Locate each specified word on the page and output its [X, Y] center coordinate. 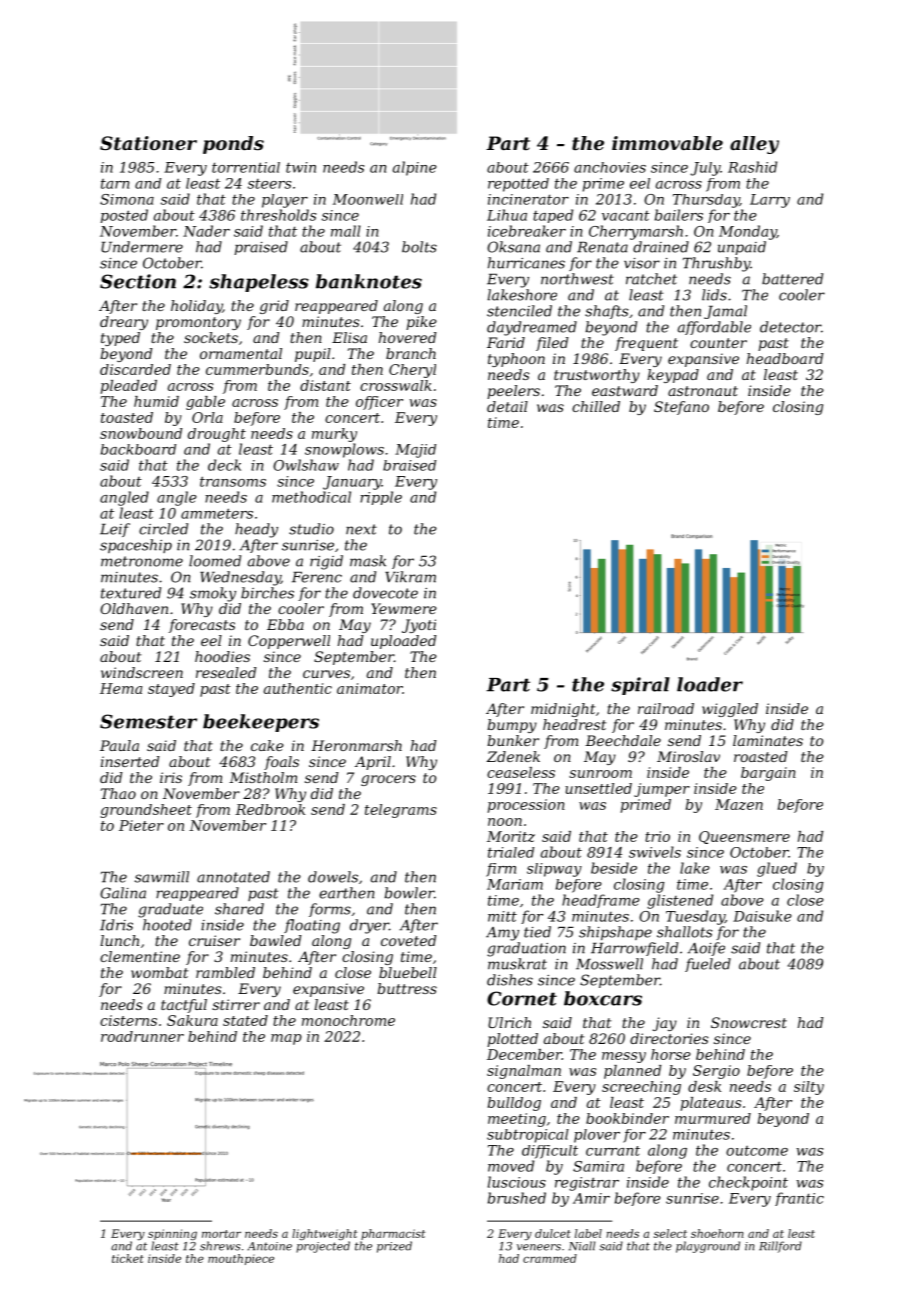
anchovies [610, 167]
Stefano [681, 408]
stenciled [519, 311]
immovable [667, 143]
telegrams [401, 811]
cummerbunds [257, 369]
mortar [221, 1234]
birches [267, 593]
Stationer [148, 143]
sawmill [162, 877]
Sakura [192, 1020]
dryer [369, 926]
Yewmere [404, 608]
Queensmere [744, 837]
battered [792, 279]
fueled [708, 965]
